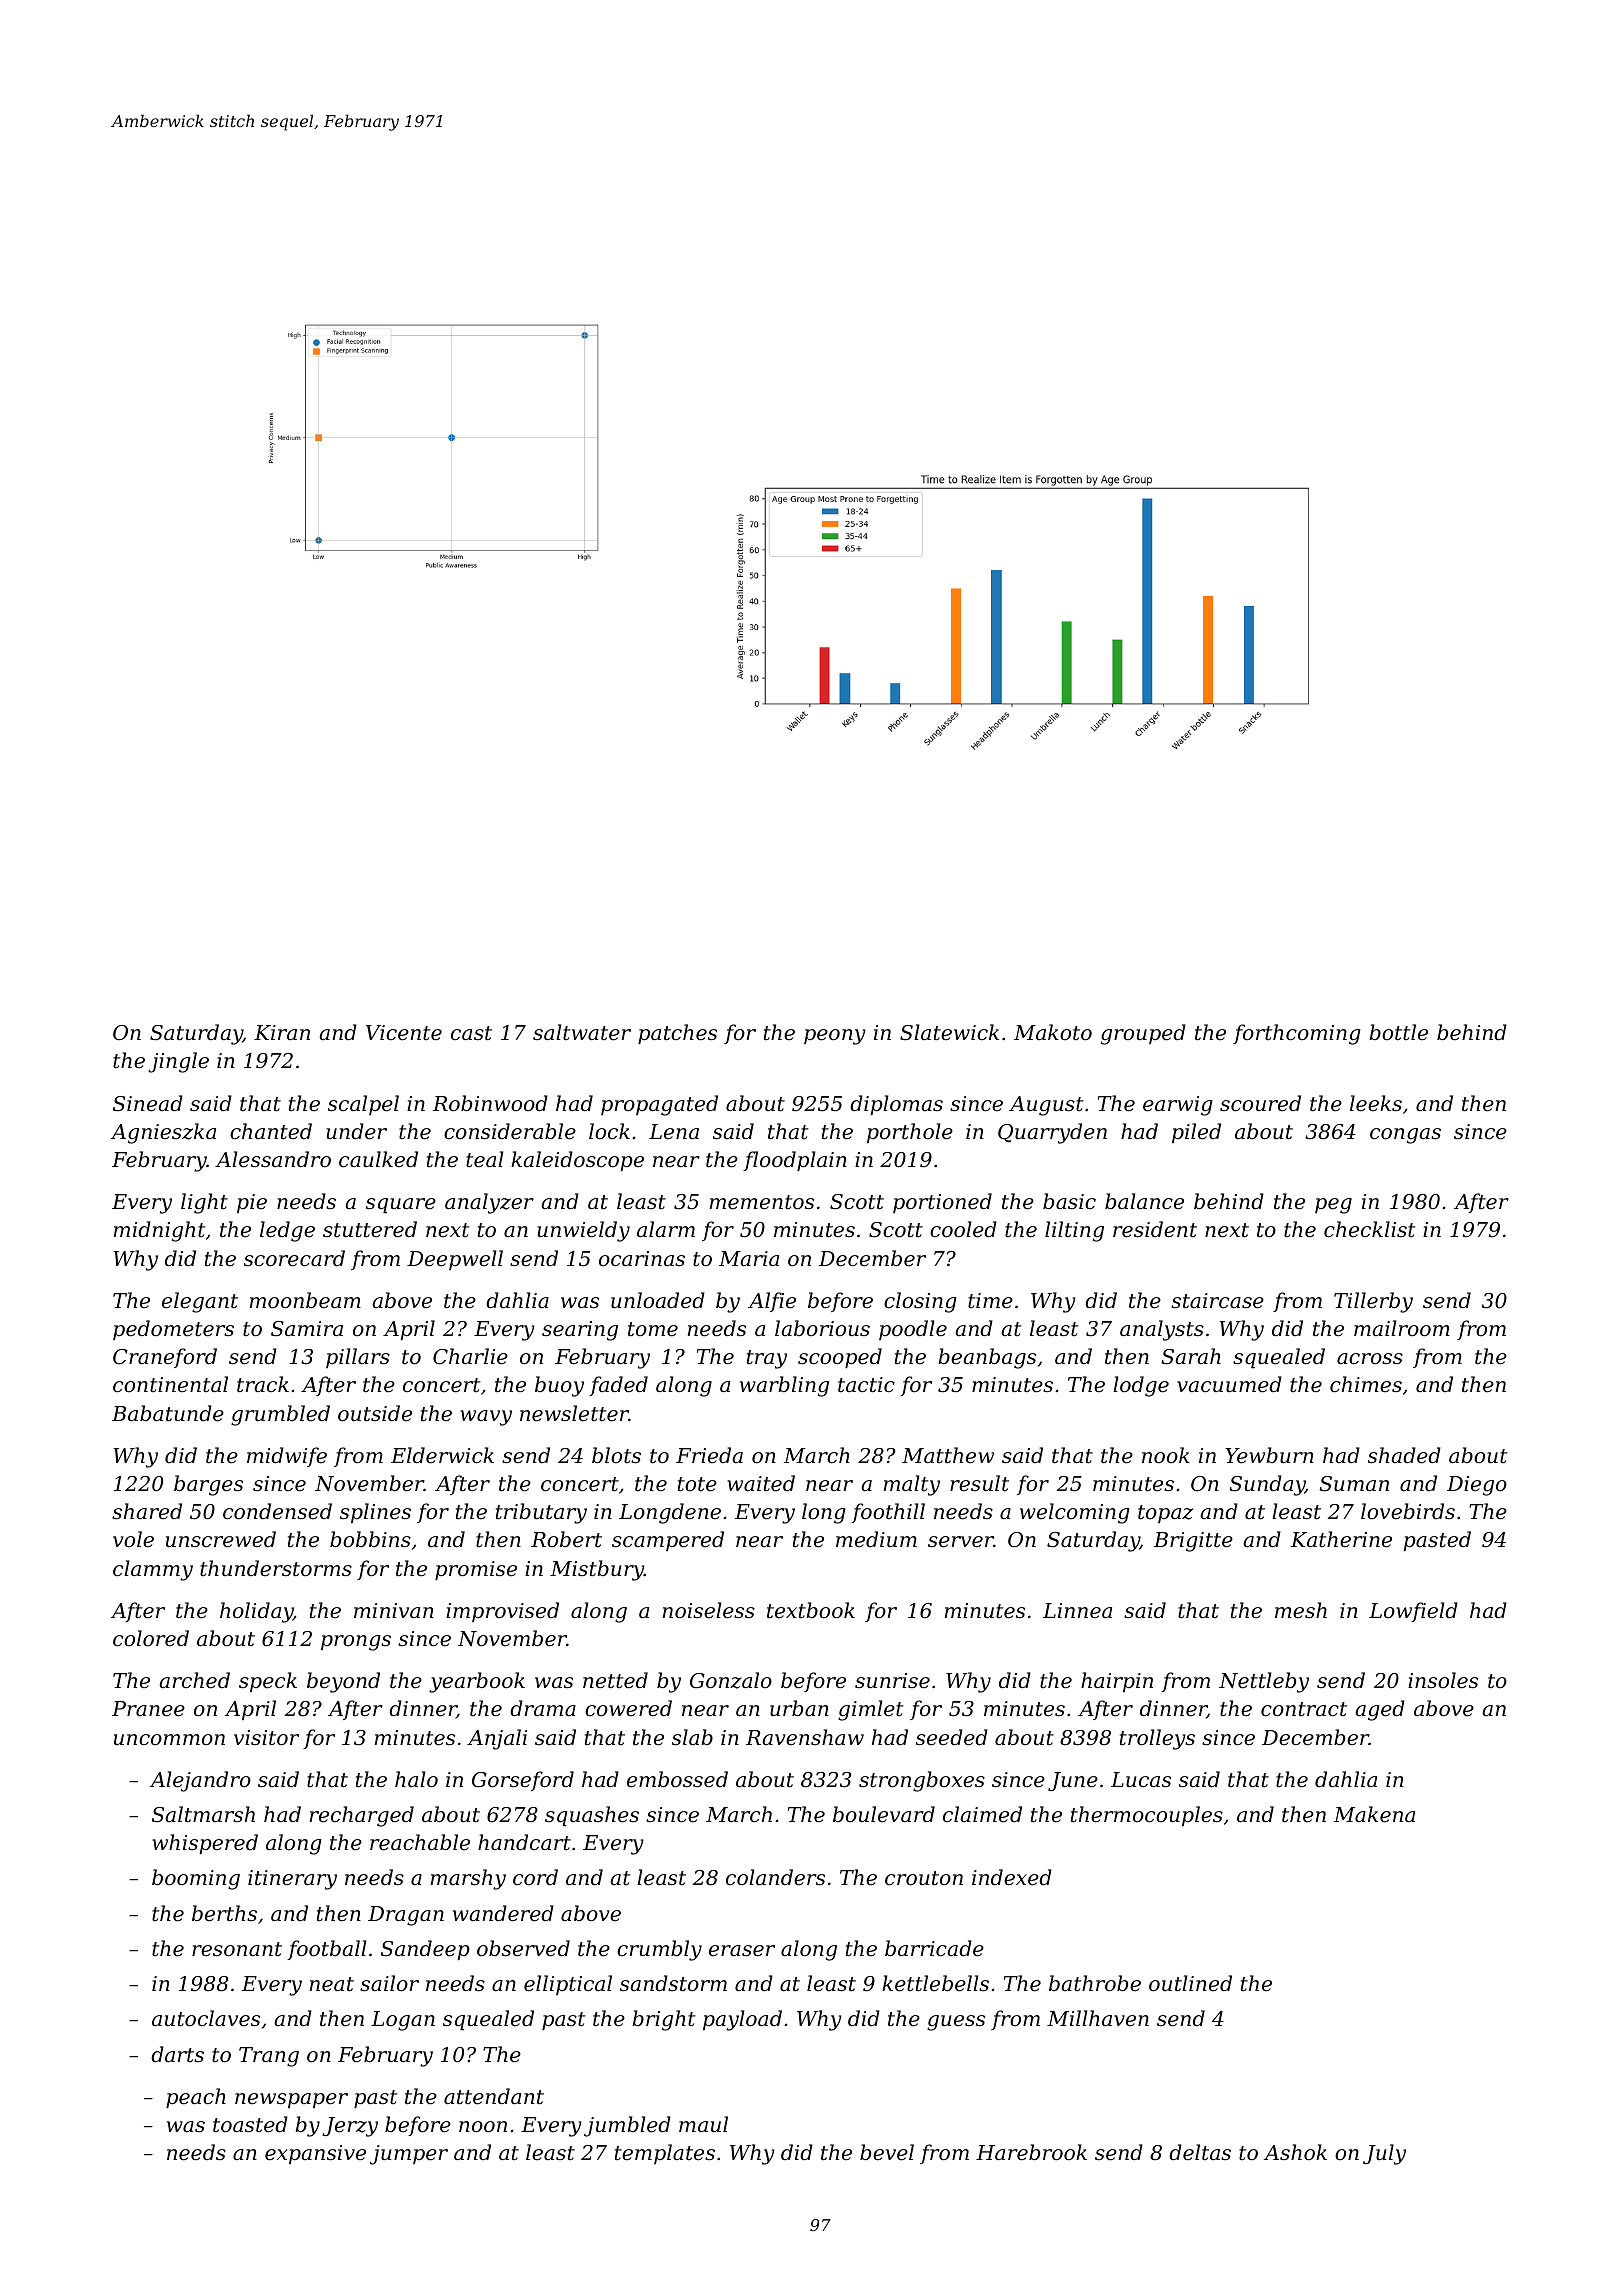 The width and height of the page is (1620, 2292). What do you see at coordinates (205, 1844) in the page?
I see `whispered` at bounding box center [205, 1844].
